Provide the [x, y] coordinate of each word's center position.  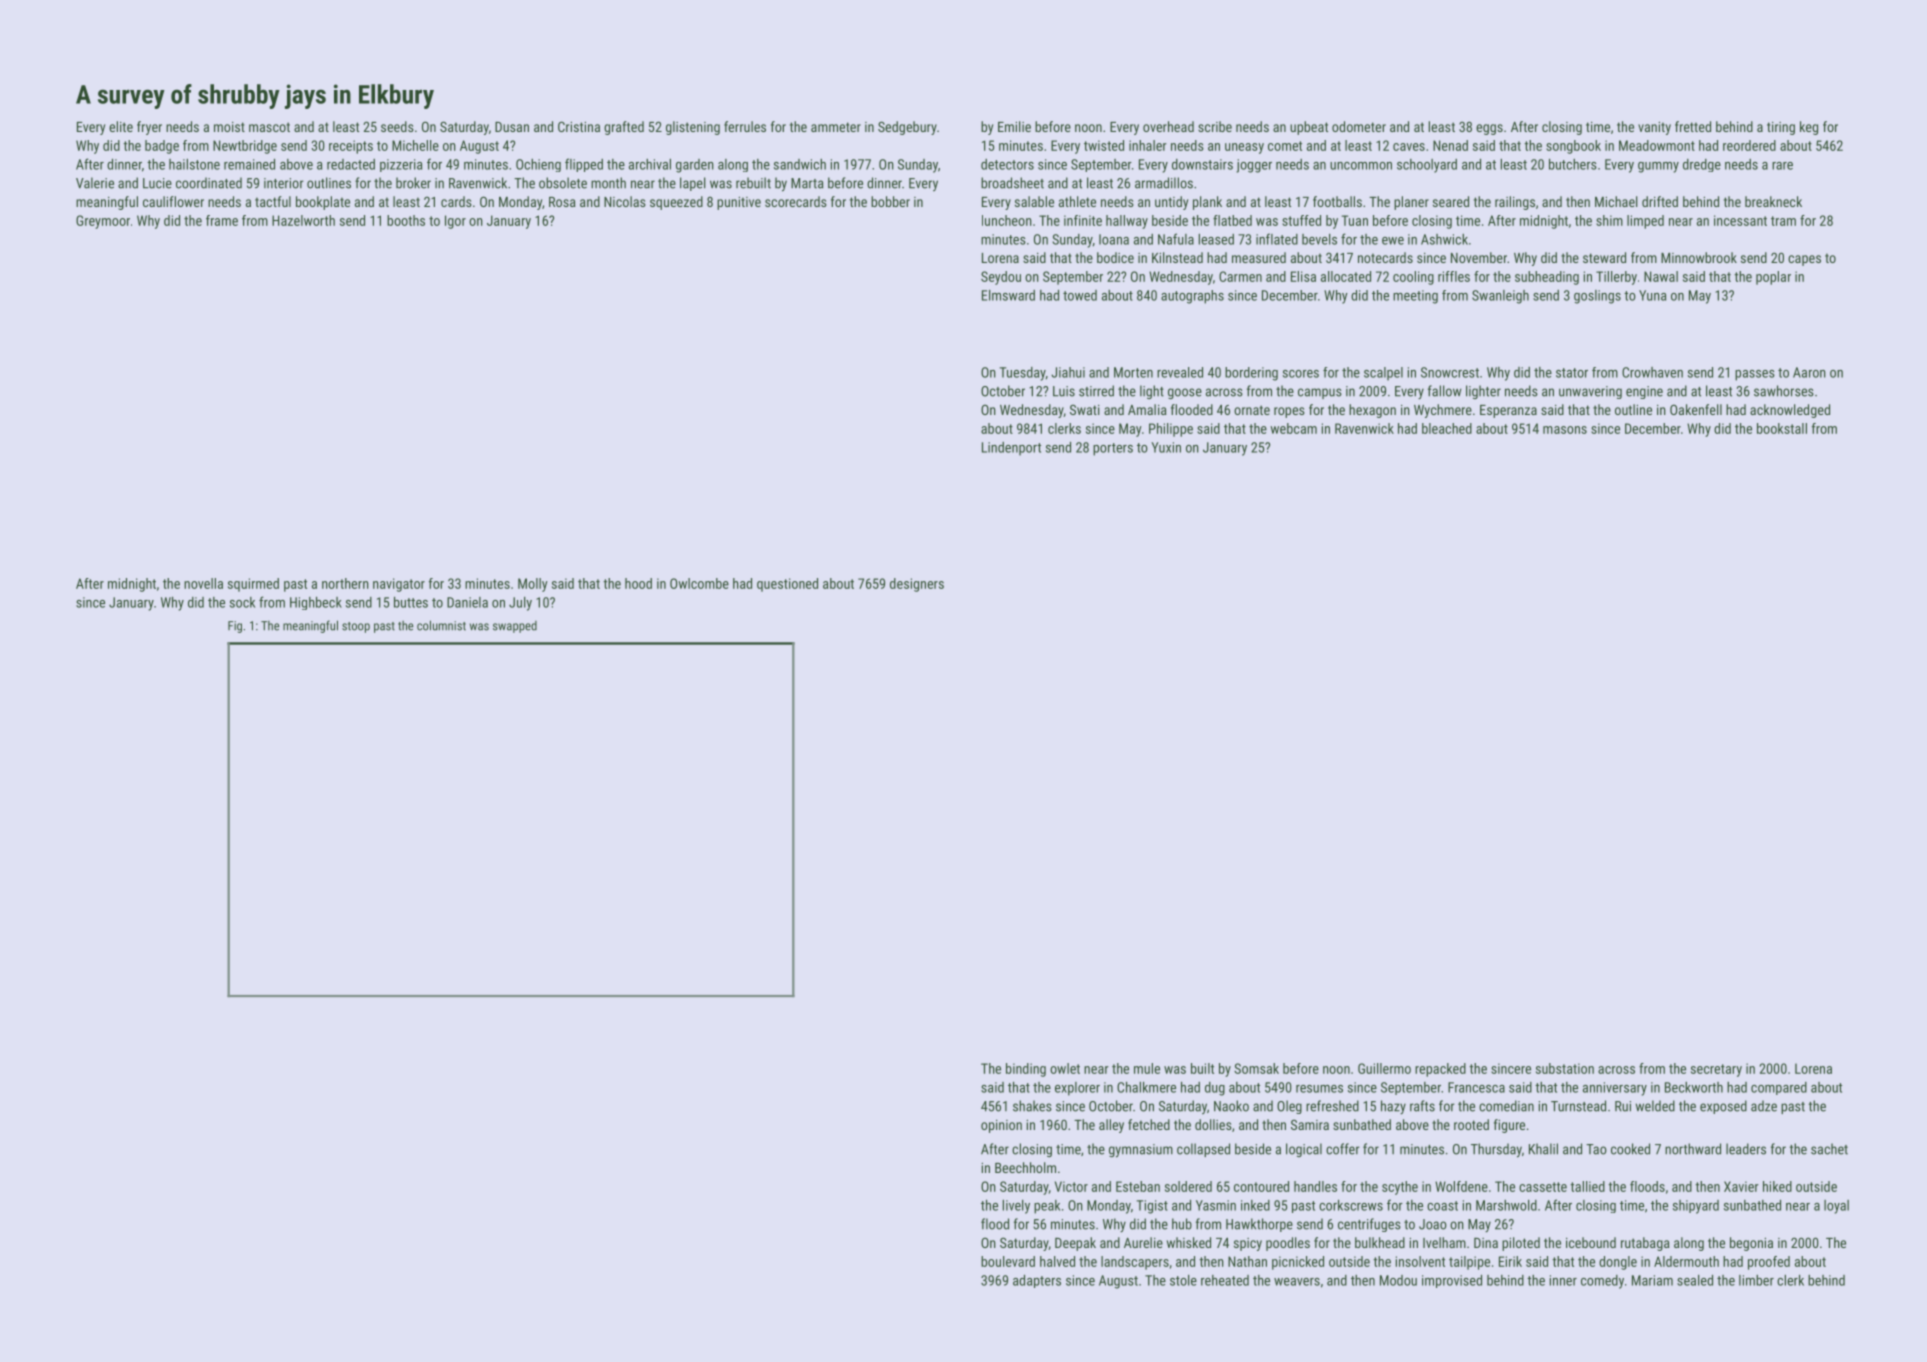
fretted [1693, 126]
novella [203, 583]
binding [1026, 1070]
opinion [1001, 1126]
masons [1565, 430]
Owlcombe [699, 583]
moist [229, 127]
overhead [1168, 126]
